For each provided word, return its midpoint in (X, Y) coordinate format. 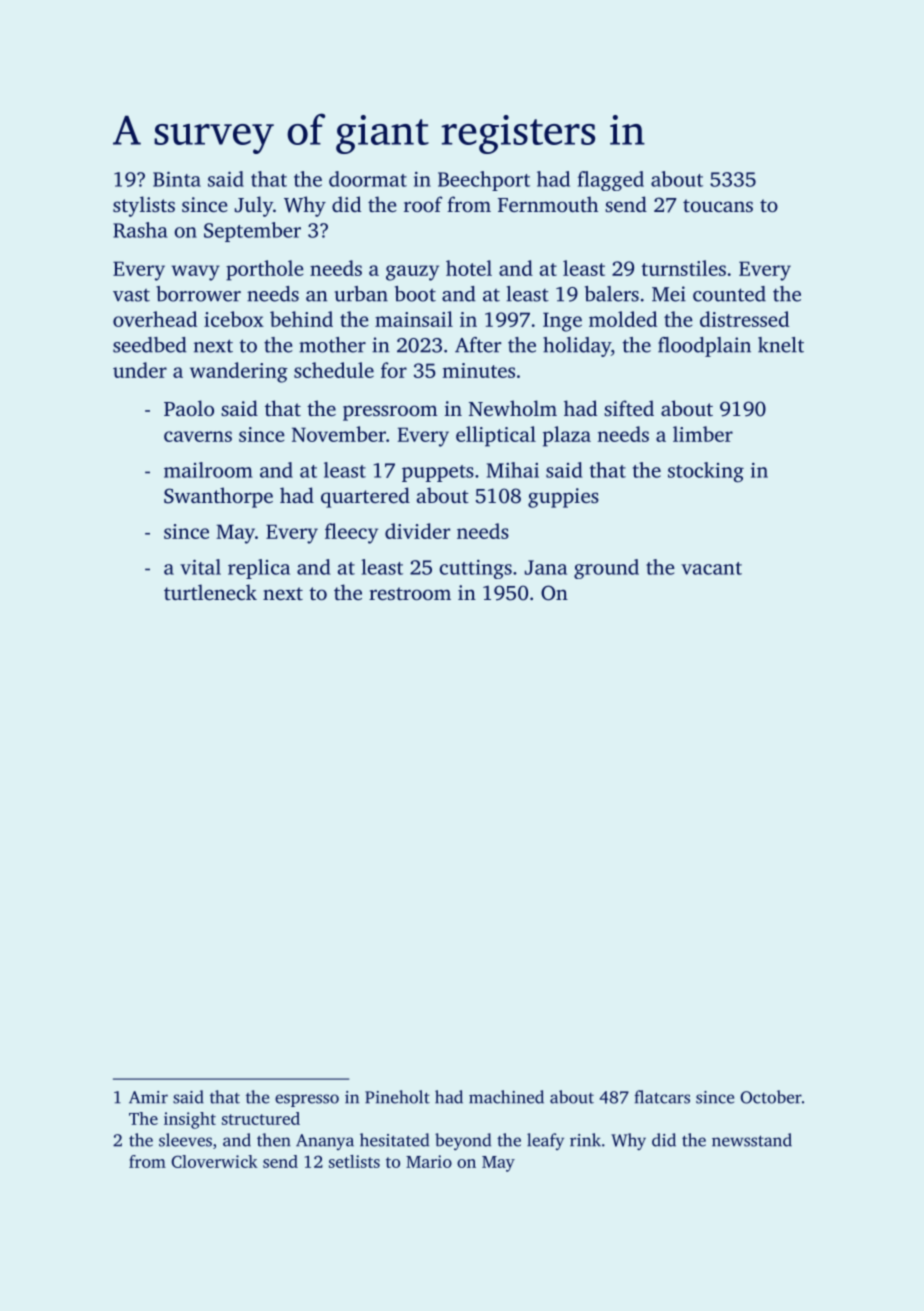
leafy (545, 1141)
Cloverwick (214, 1161)
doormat (368, 179)
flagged (611, 181)
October (771, 1097)
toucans (718, 205)
